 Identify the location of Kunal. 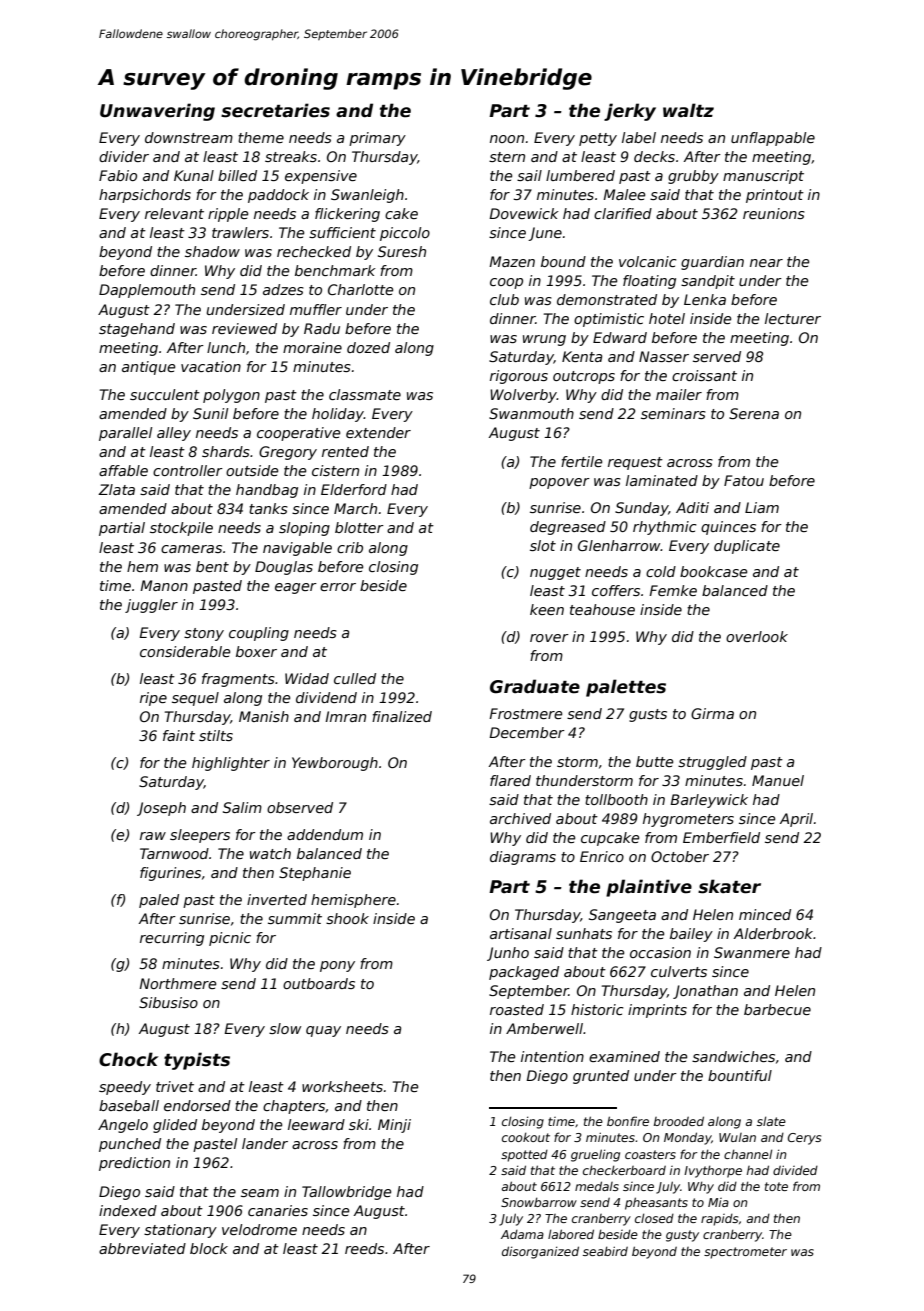
(194, 175).
